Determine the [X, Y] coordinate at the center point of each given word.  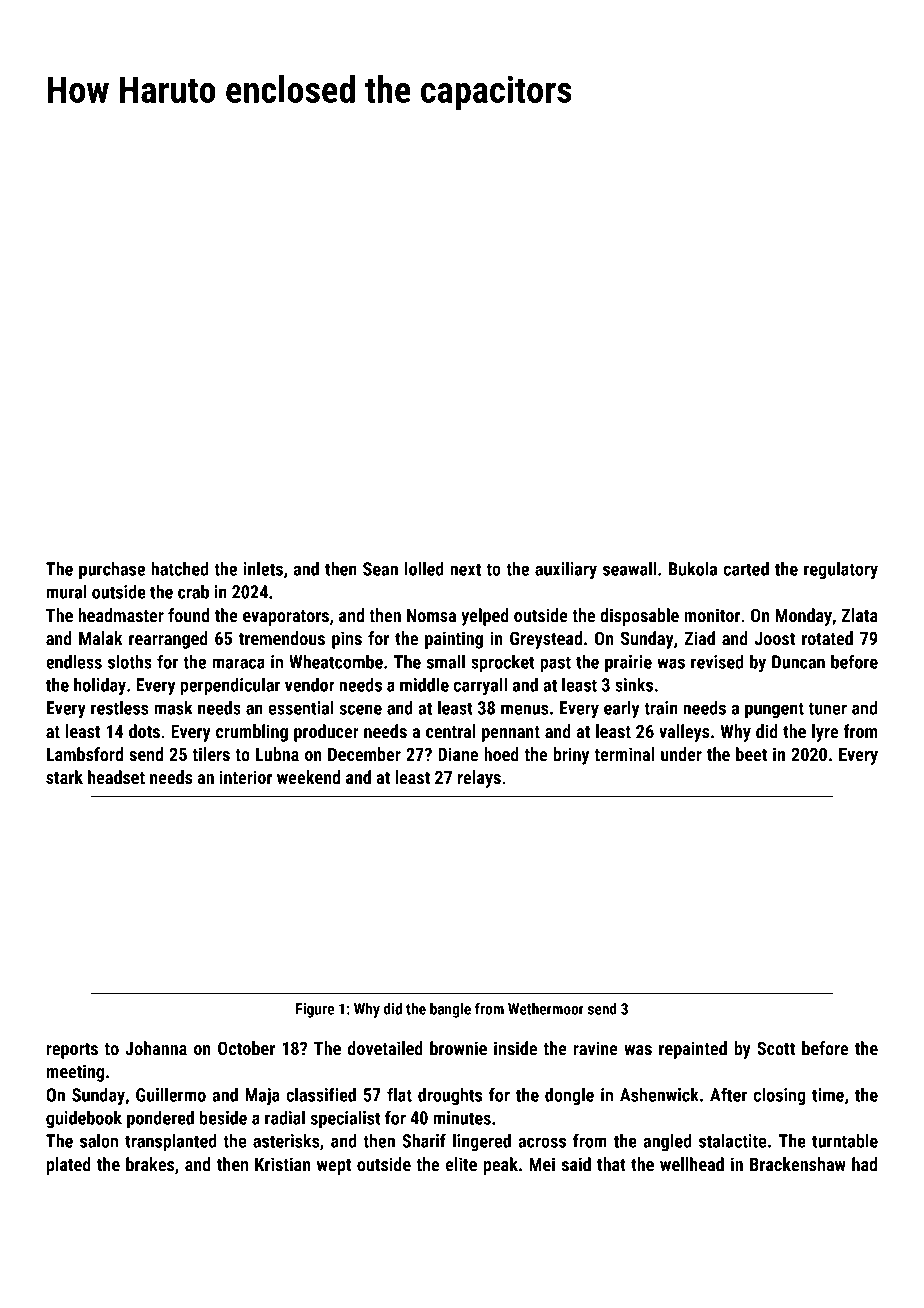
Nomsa [431, 615]
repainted [693, 1050]
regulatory [841, 570]
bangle [450, 1010]
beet [751, 754]
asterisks [286, 1141]
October [246, 1048]
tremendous [282, 638]
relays [479, 779]
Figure [315, 1010]
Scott [776, 1048]
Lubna [277, 754]
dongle [569, 1096]
